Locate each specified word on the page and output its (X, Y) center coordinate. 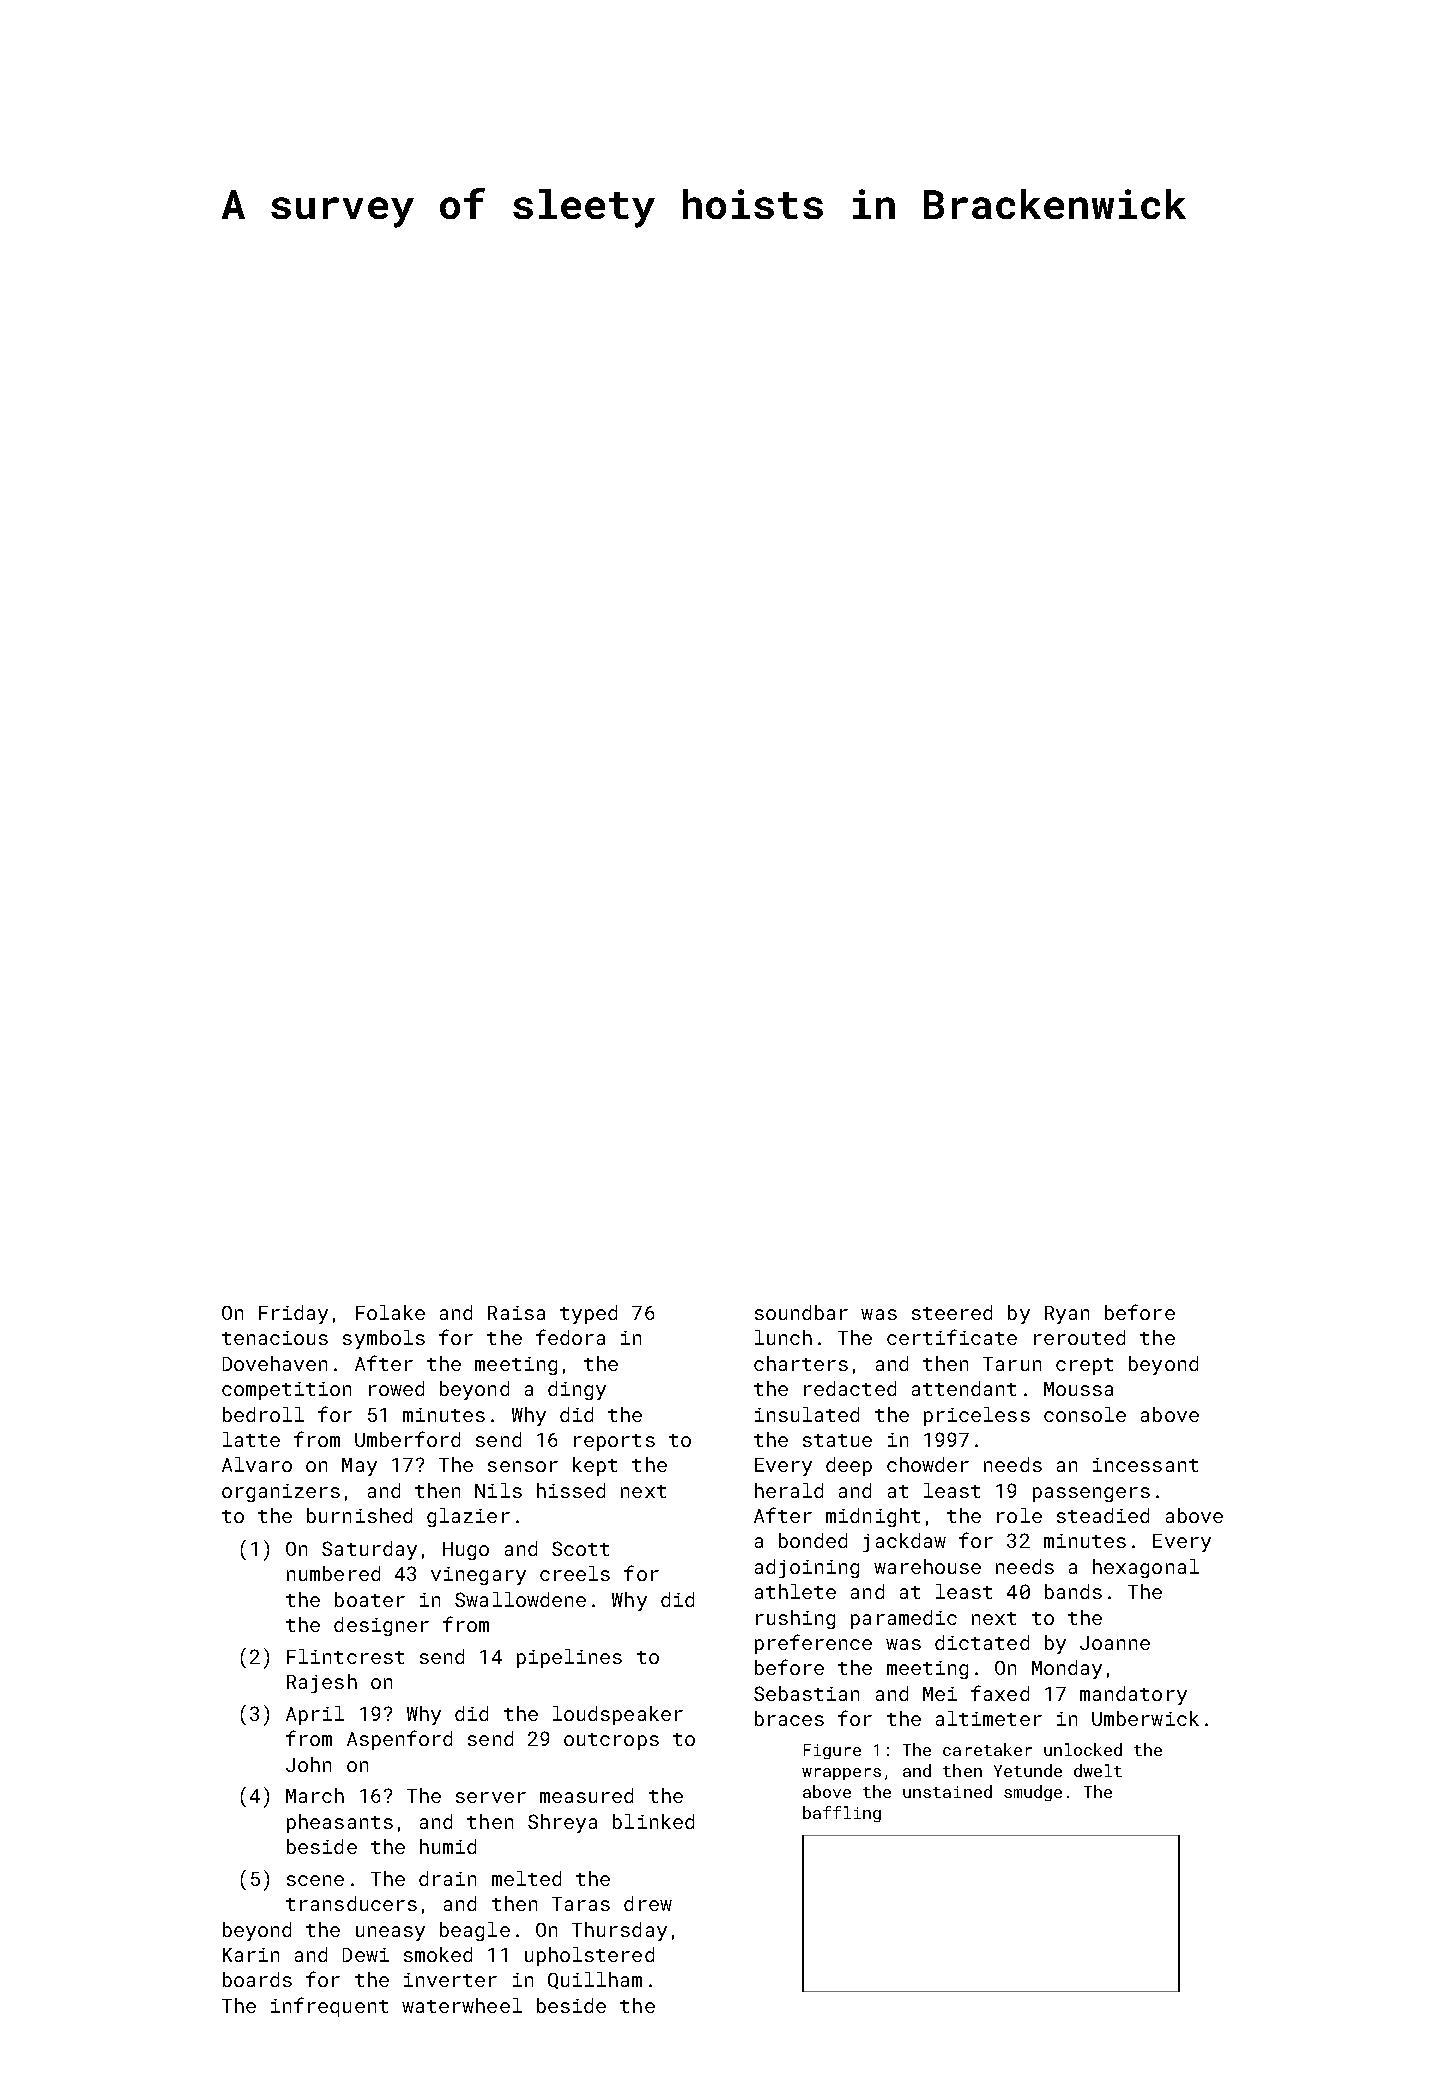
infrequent (329, 2007)
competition (286, 1391)
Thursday (619, 1931)
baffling (842, 1814)
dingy (577, 1390)
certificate (952, 1337)
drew (648, 1903)
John (308, 1764)
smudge (1033, 1793)
